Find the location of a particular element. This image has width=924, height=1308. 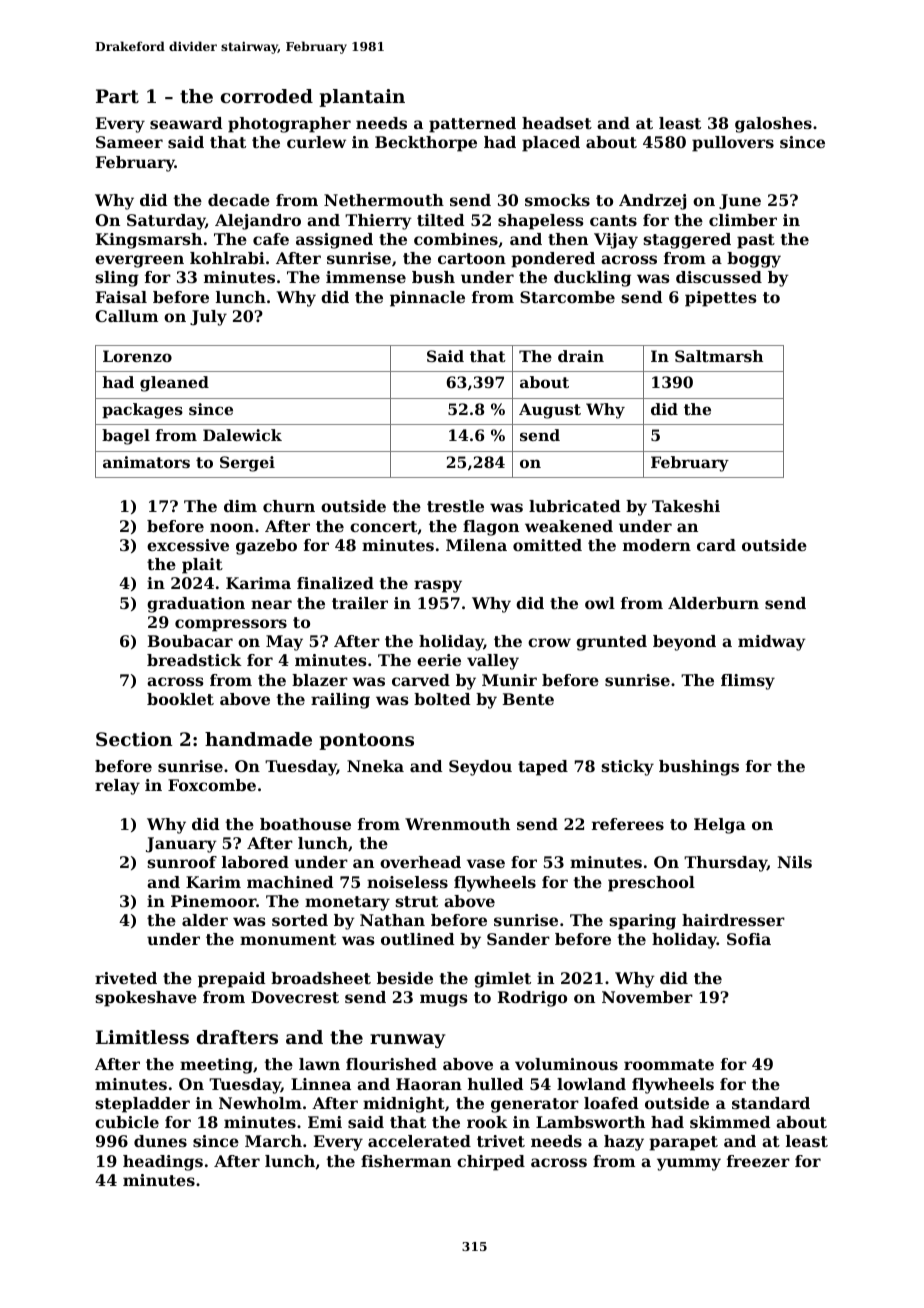

Section is located at coordinates (134, 739).
